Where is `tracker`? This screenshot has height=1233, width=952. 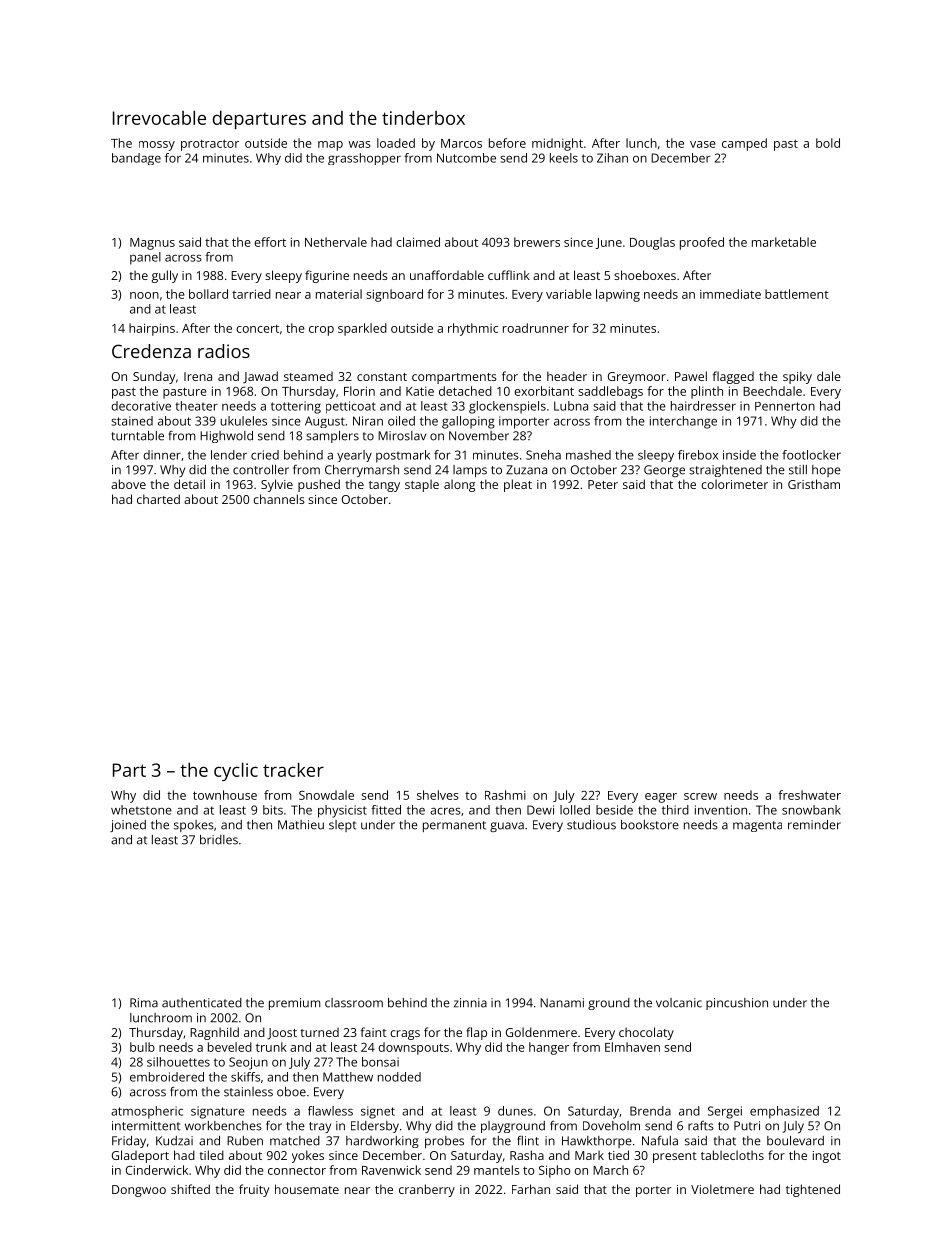 tracker is located at coordinates (293, 769).
